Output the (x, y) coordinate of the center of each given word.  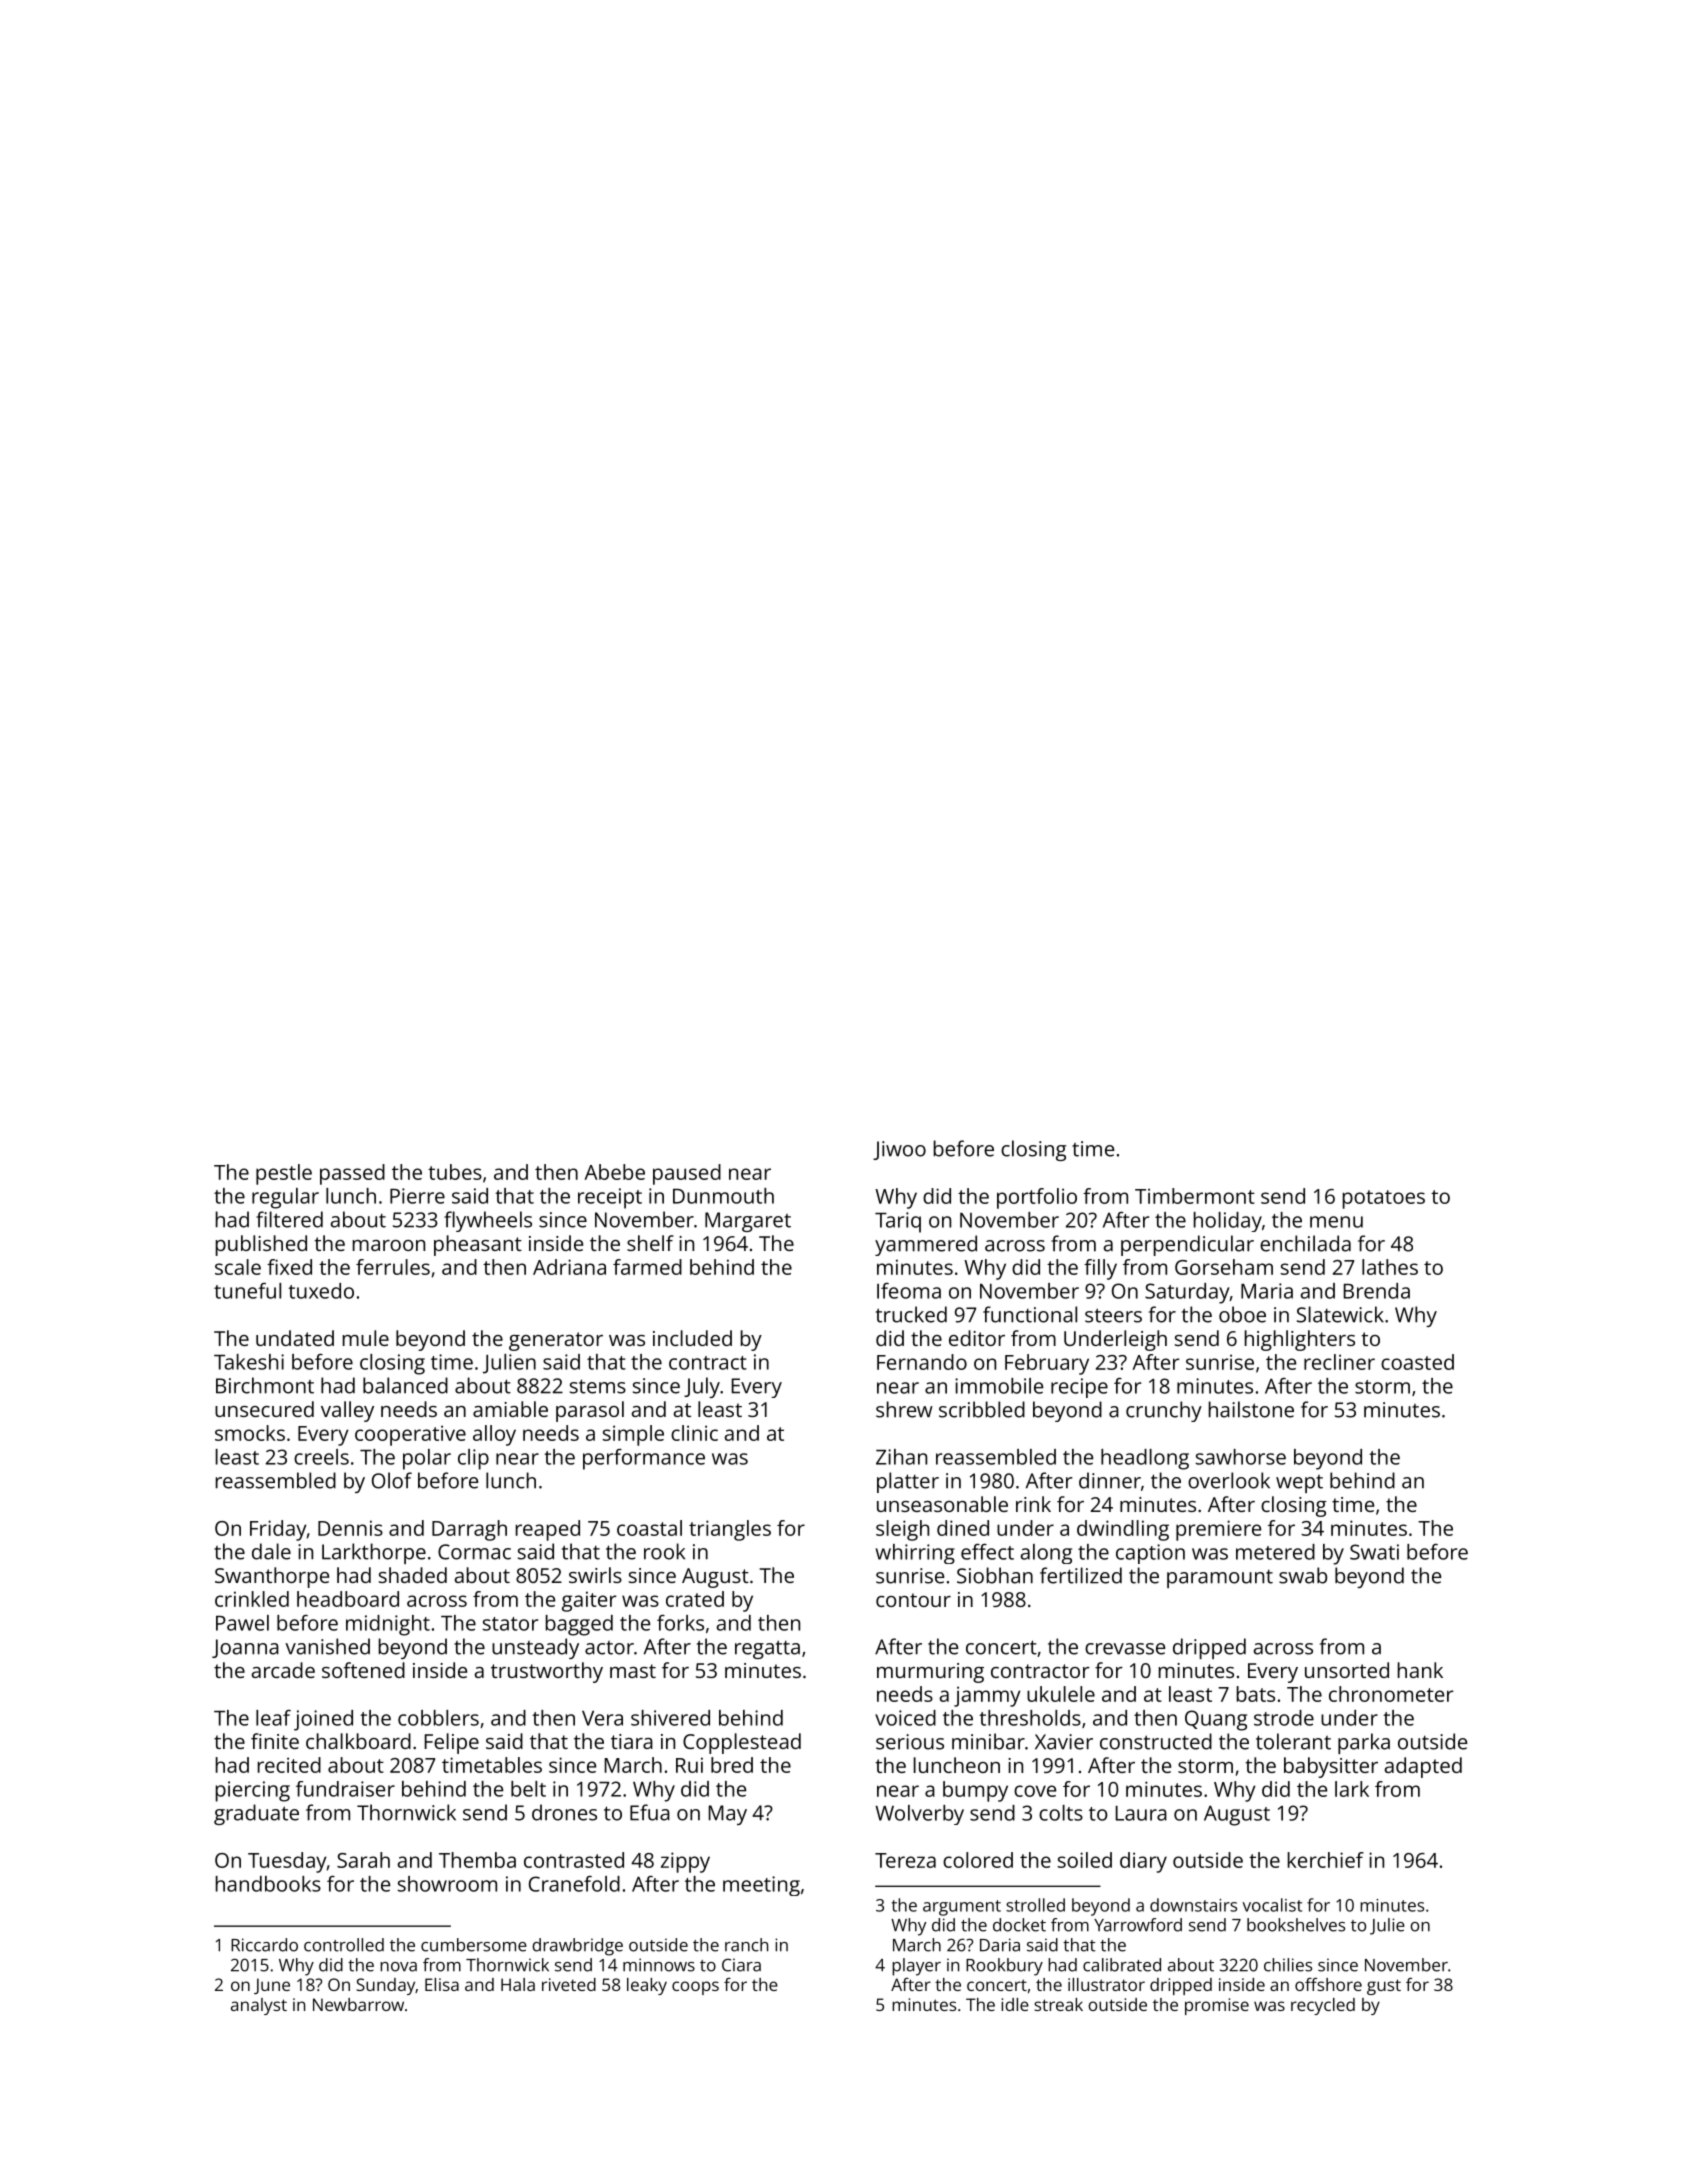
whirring (915, 1554)
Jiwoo (899, 1150)
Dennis (350, 1528)
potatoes (1384, 1199)
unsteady (535, 1648)
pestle (284, 1174)
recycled (1323, 2006)
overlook (1229, 1480)
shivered (670, 1718)
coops (695, 1988)
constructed (1156, 1741)
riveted (569, 1984)
